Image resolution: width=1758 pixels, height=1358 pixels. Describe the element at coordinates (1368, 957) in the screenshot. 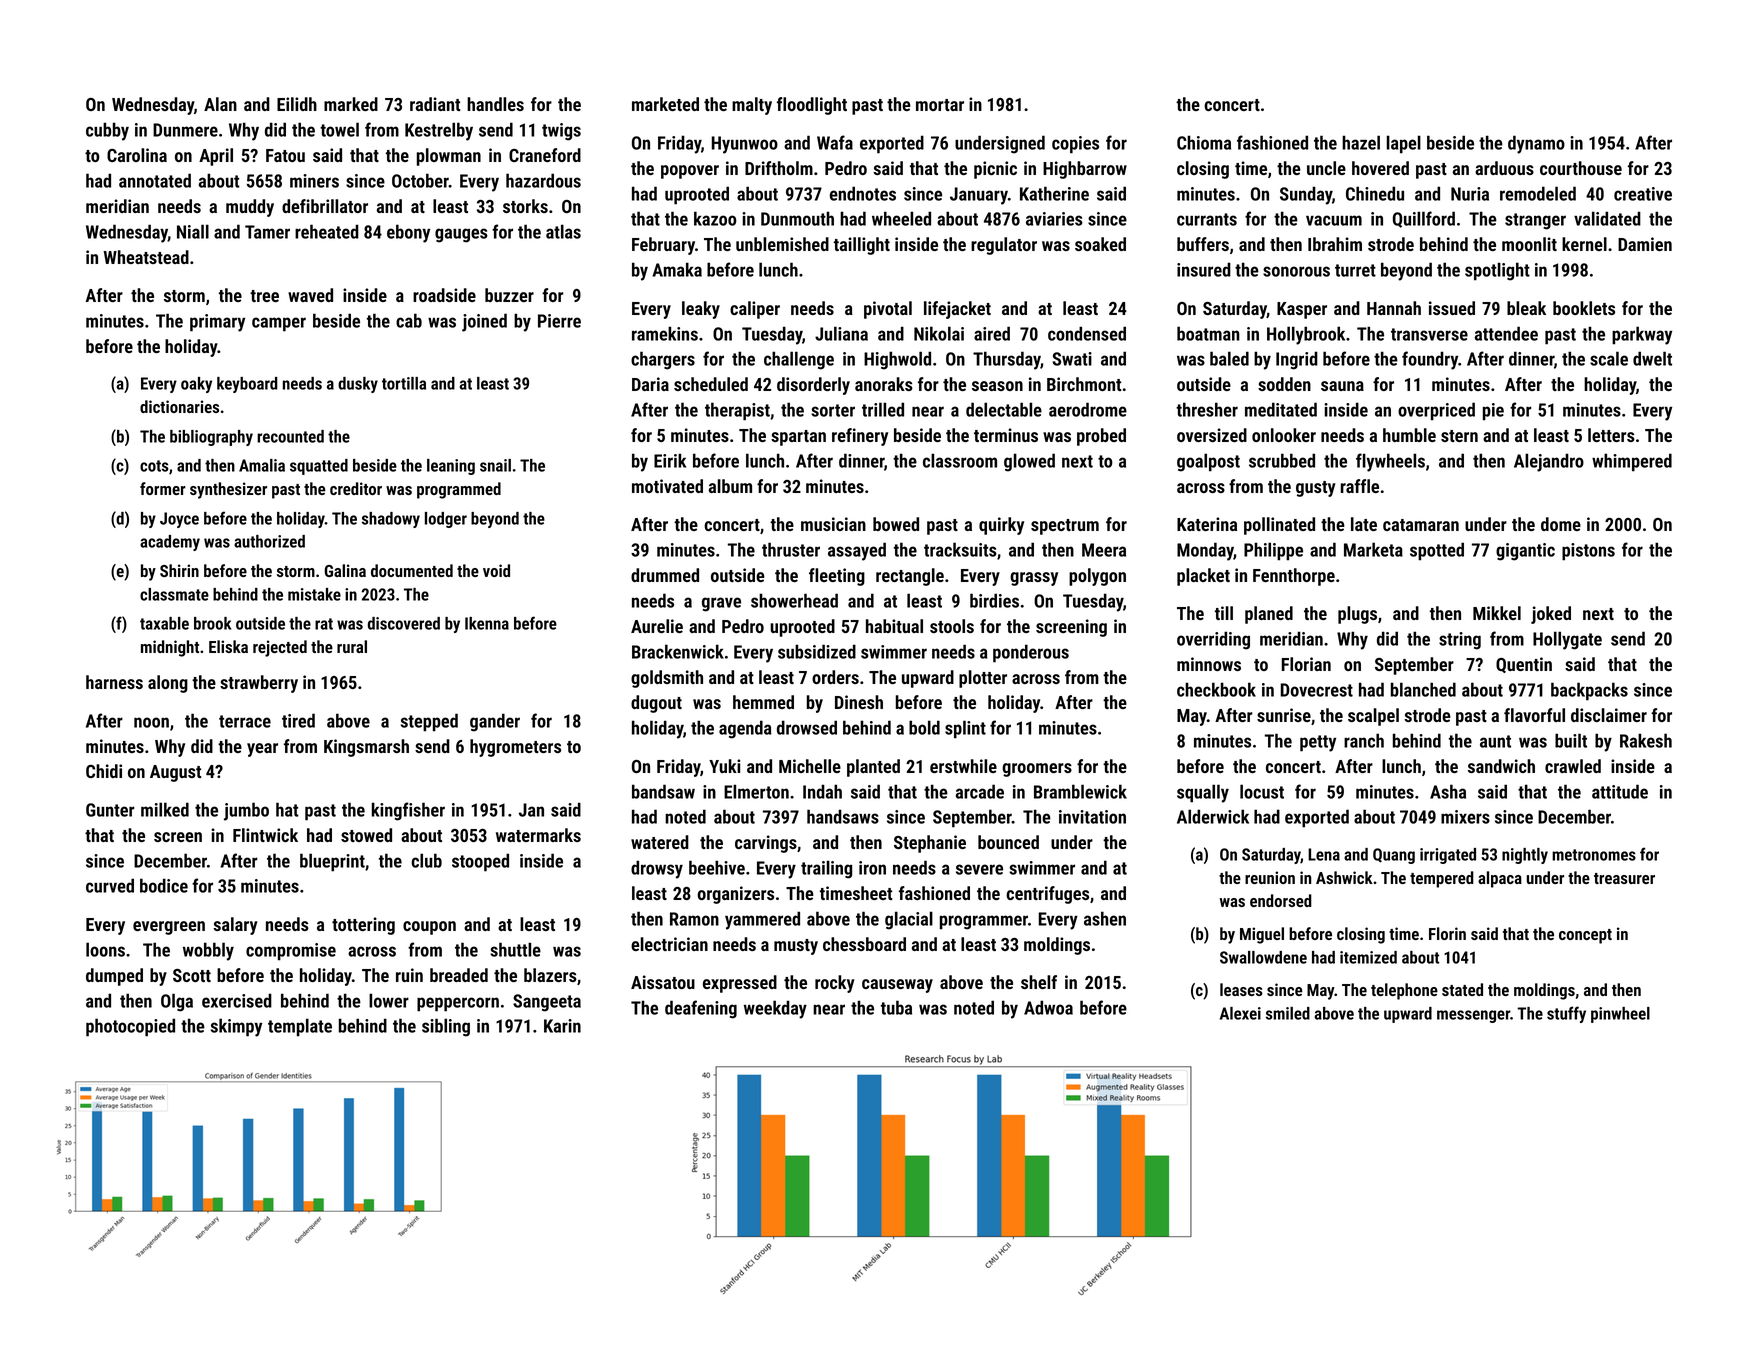

I see `itemized` at that location.
